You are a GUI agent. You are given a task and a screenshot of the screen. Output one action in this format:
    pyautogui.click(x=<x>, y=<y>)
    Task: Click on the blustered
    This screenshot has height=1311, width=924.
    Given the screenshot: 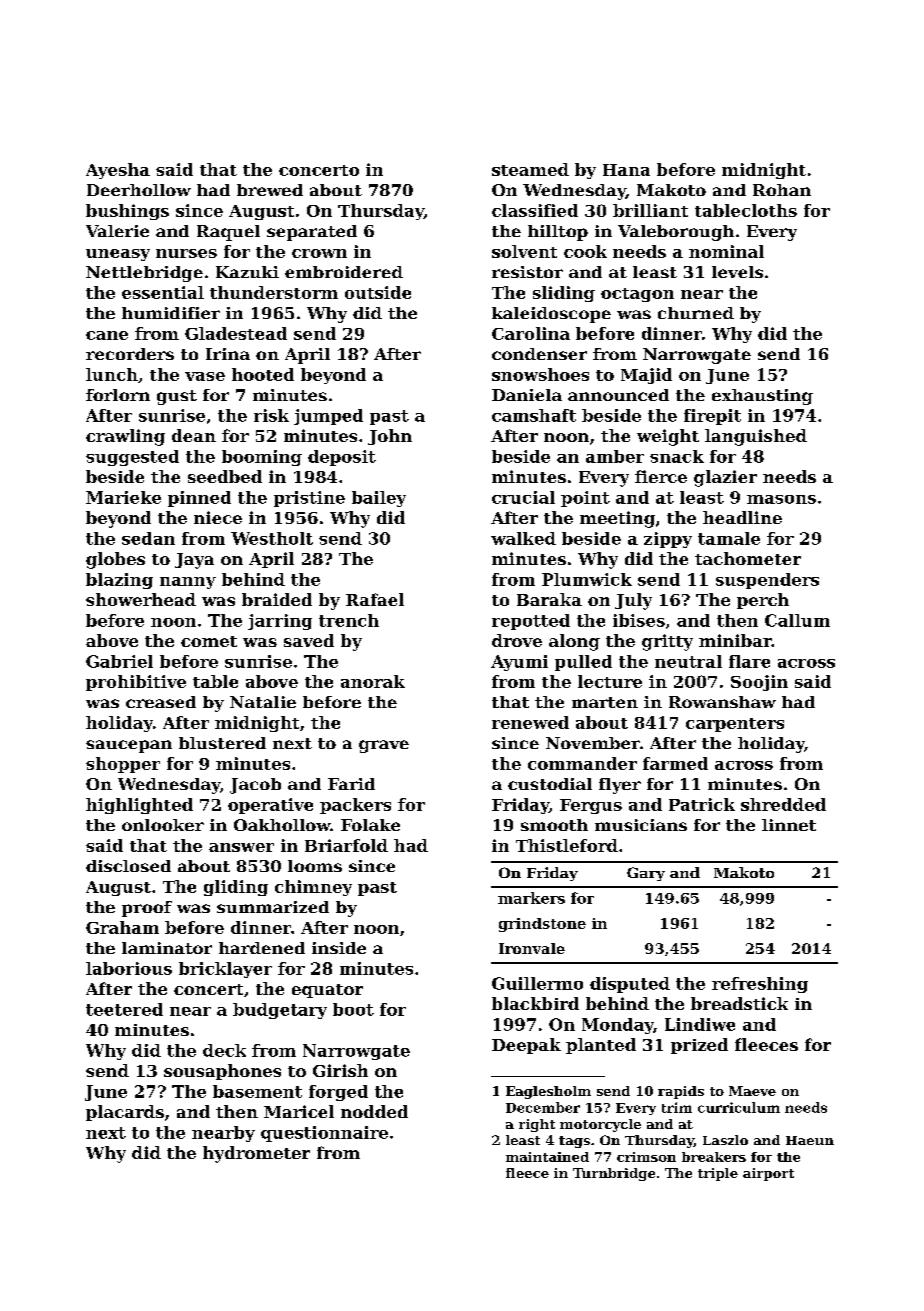 What is the action you would take?
    pyautogui.click(x=222, y=743)
